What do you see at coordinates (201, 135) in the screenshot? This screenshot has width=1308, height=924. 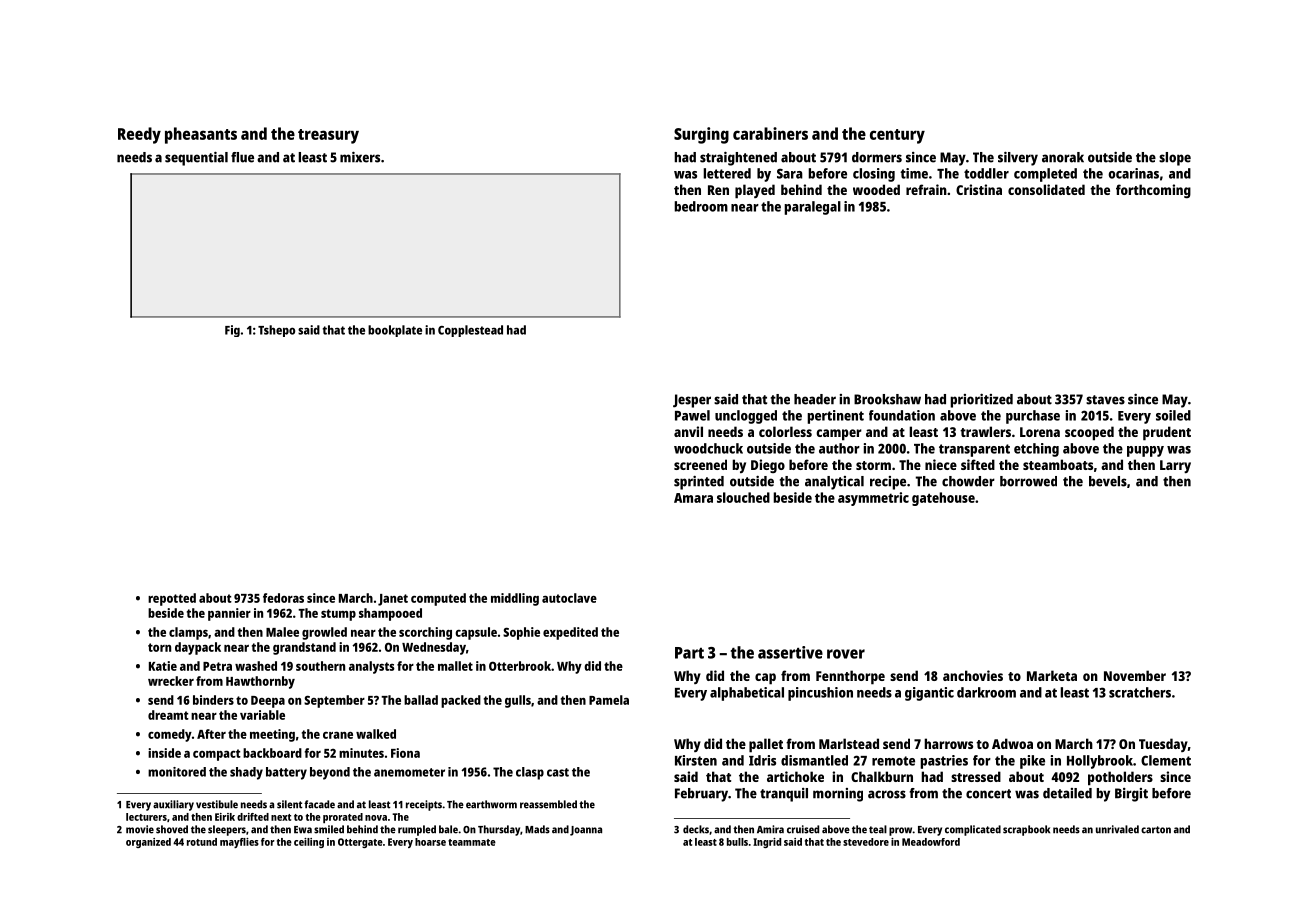 I see `pheasants` at bounding box center [201, 135].
